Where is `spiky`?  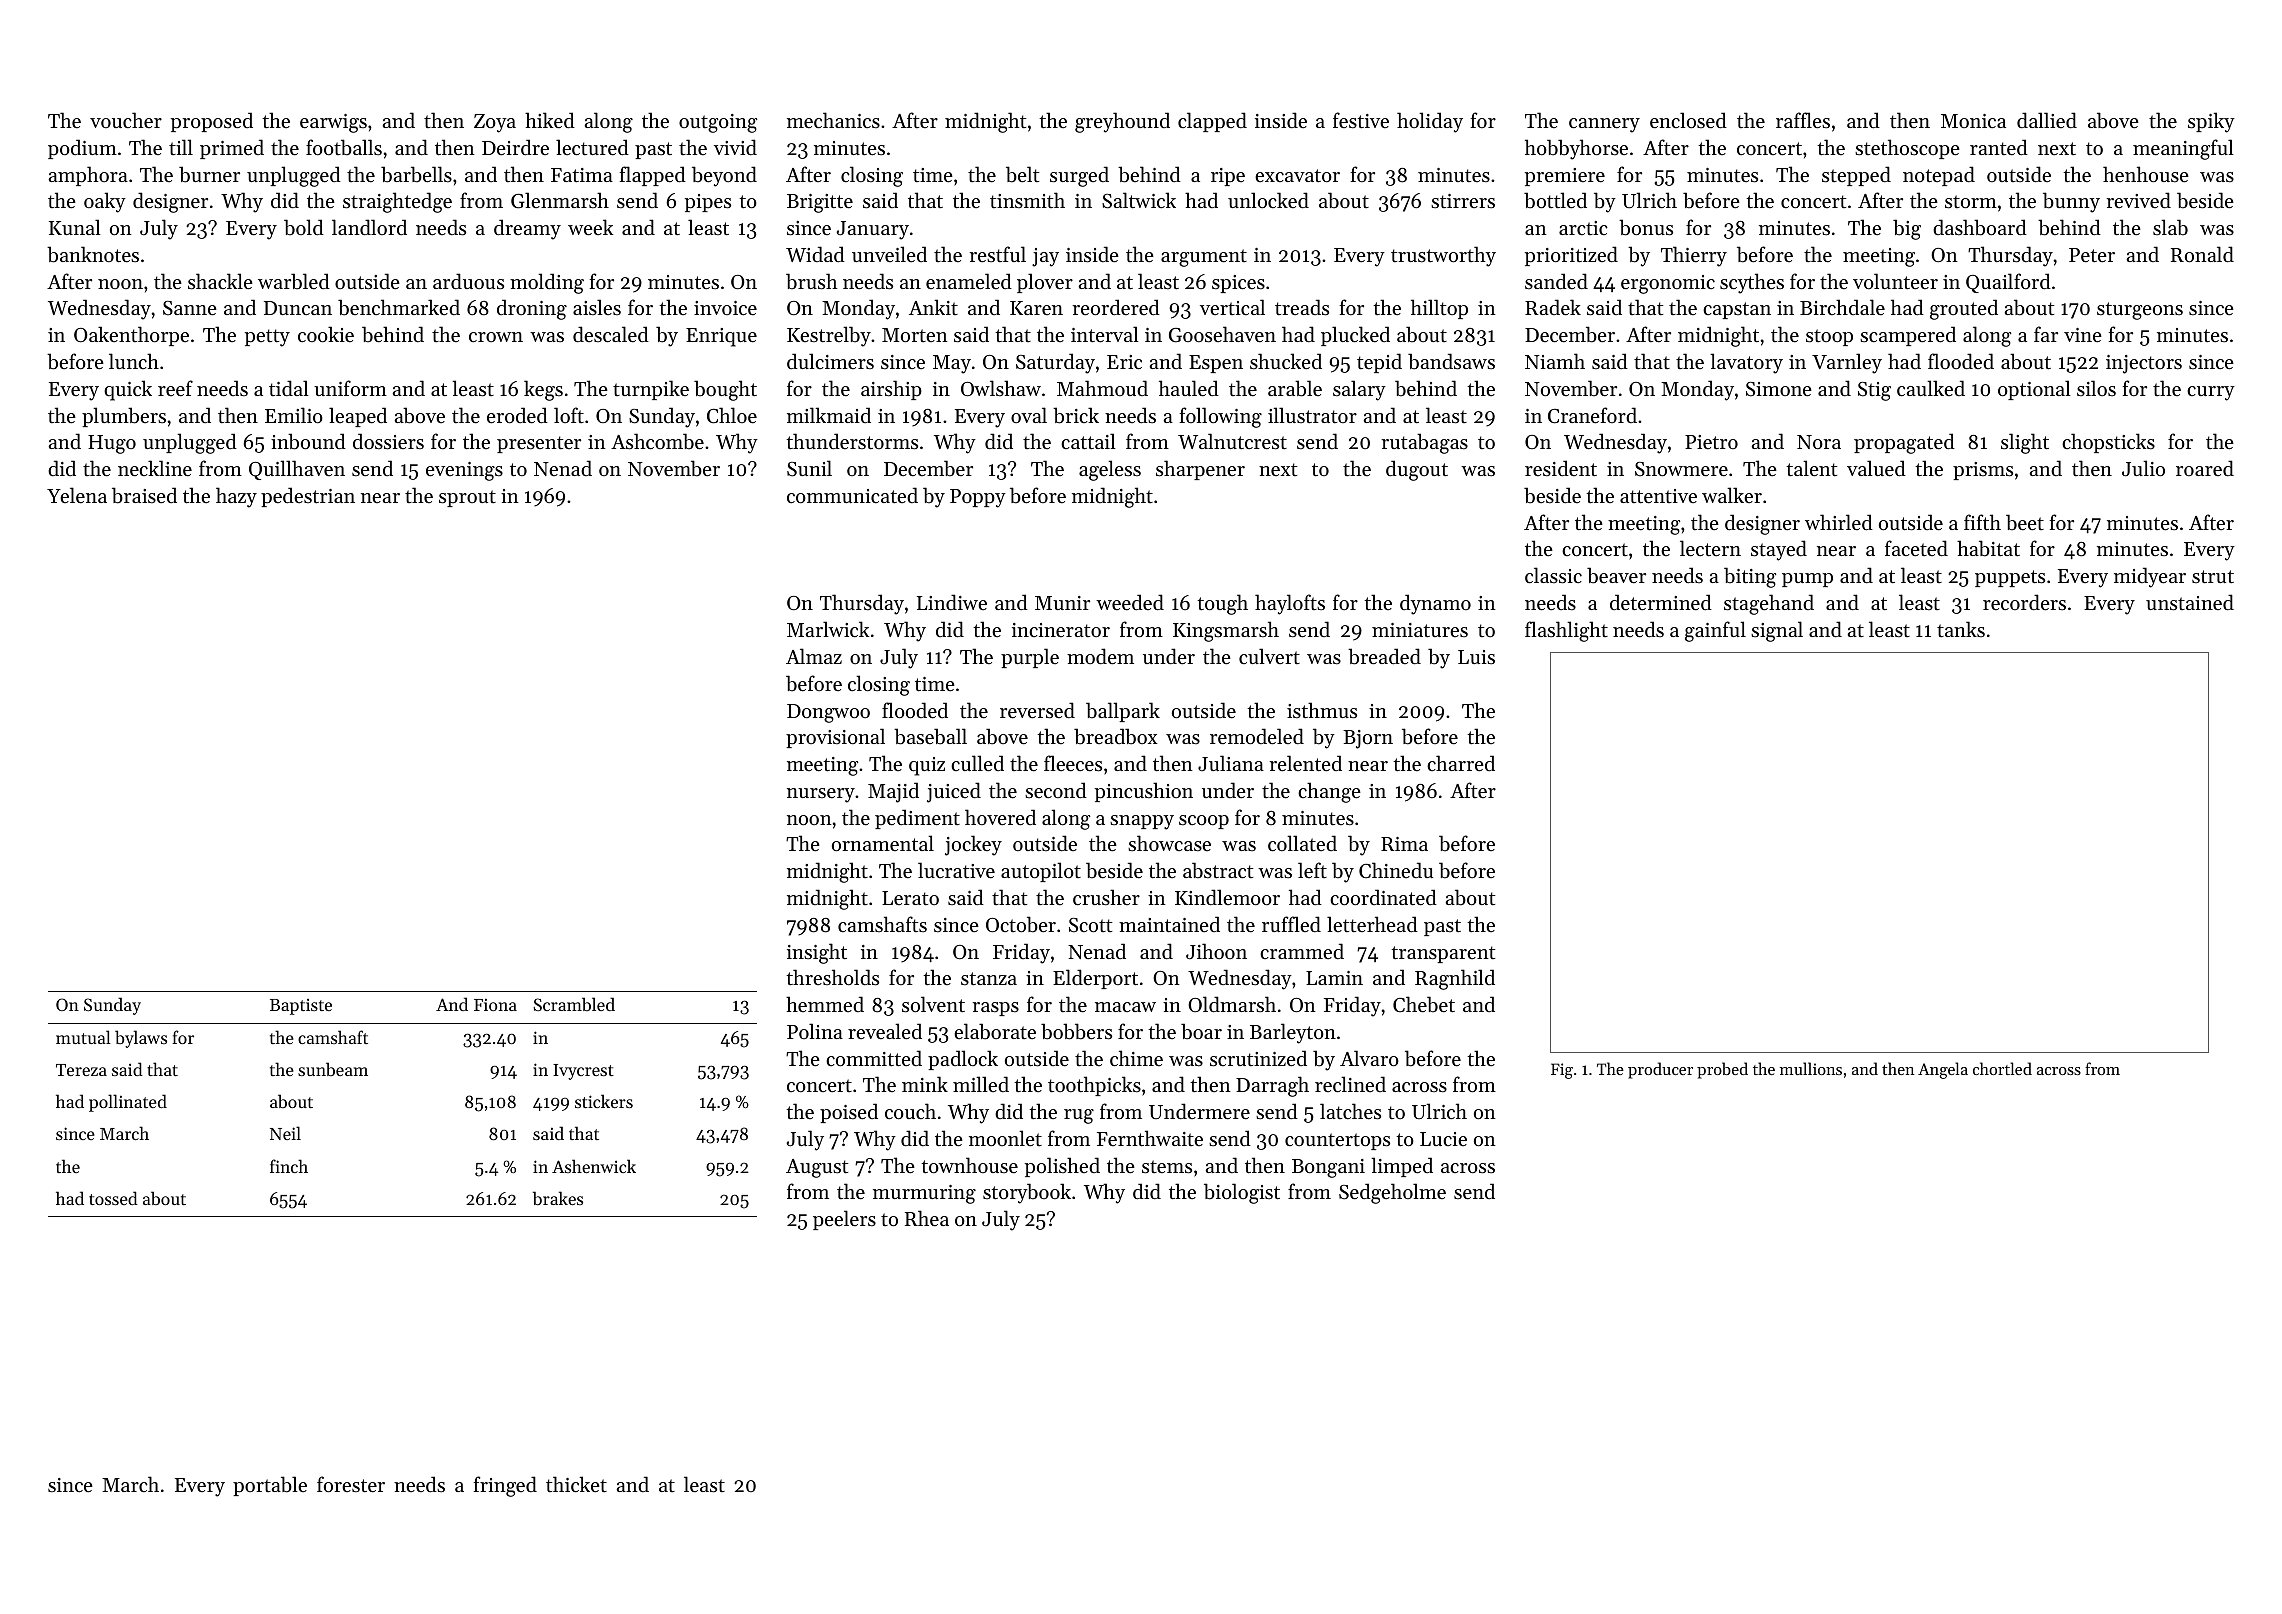 spiky is located at coordinates (2211, 122).
